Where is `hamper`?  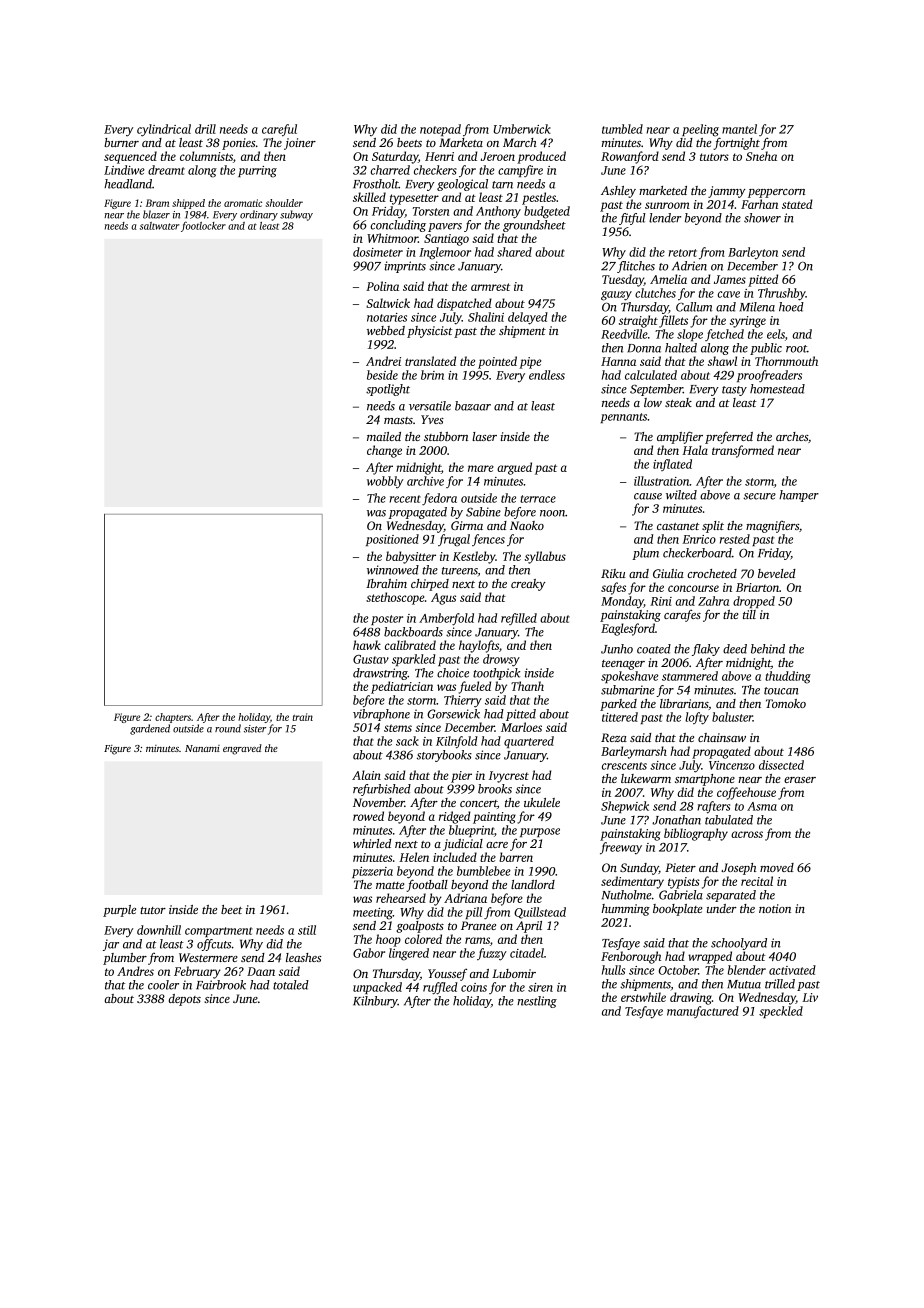
hamper is located at coordinates (799, 496).
